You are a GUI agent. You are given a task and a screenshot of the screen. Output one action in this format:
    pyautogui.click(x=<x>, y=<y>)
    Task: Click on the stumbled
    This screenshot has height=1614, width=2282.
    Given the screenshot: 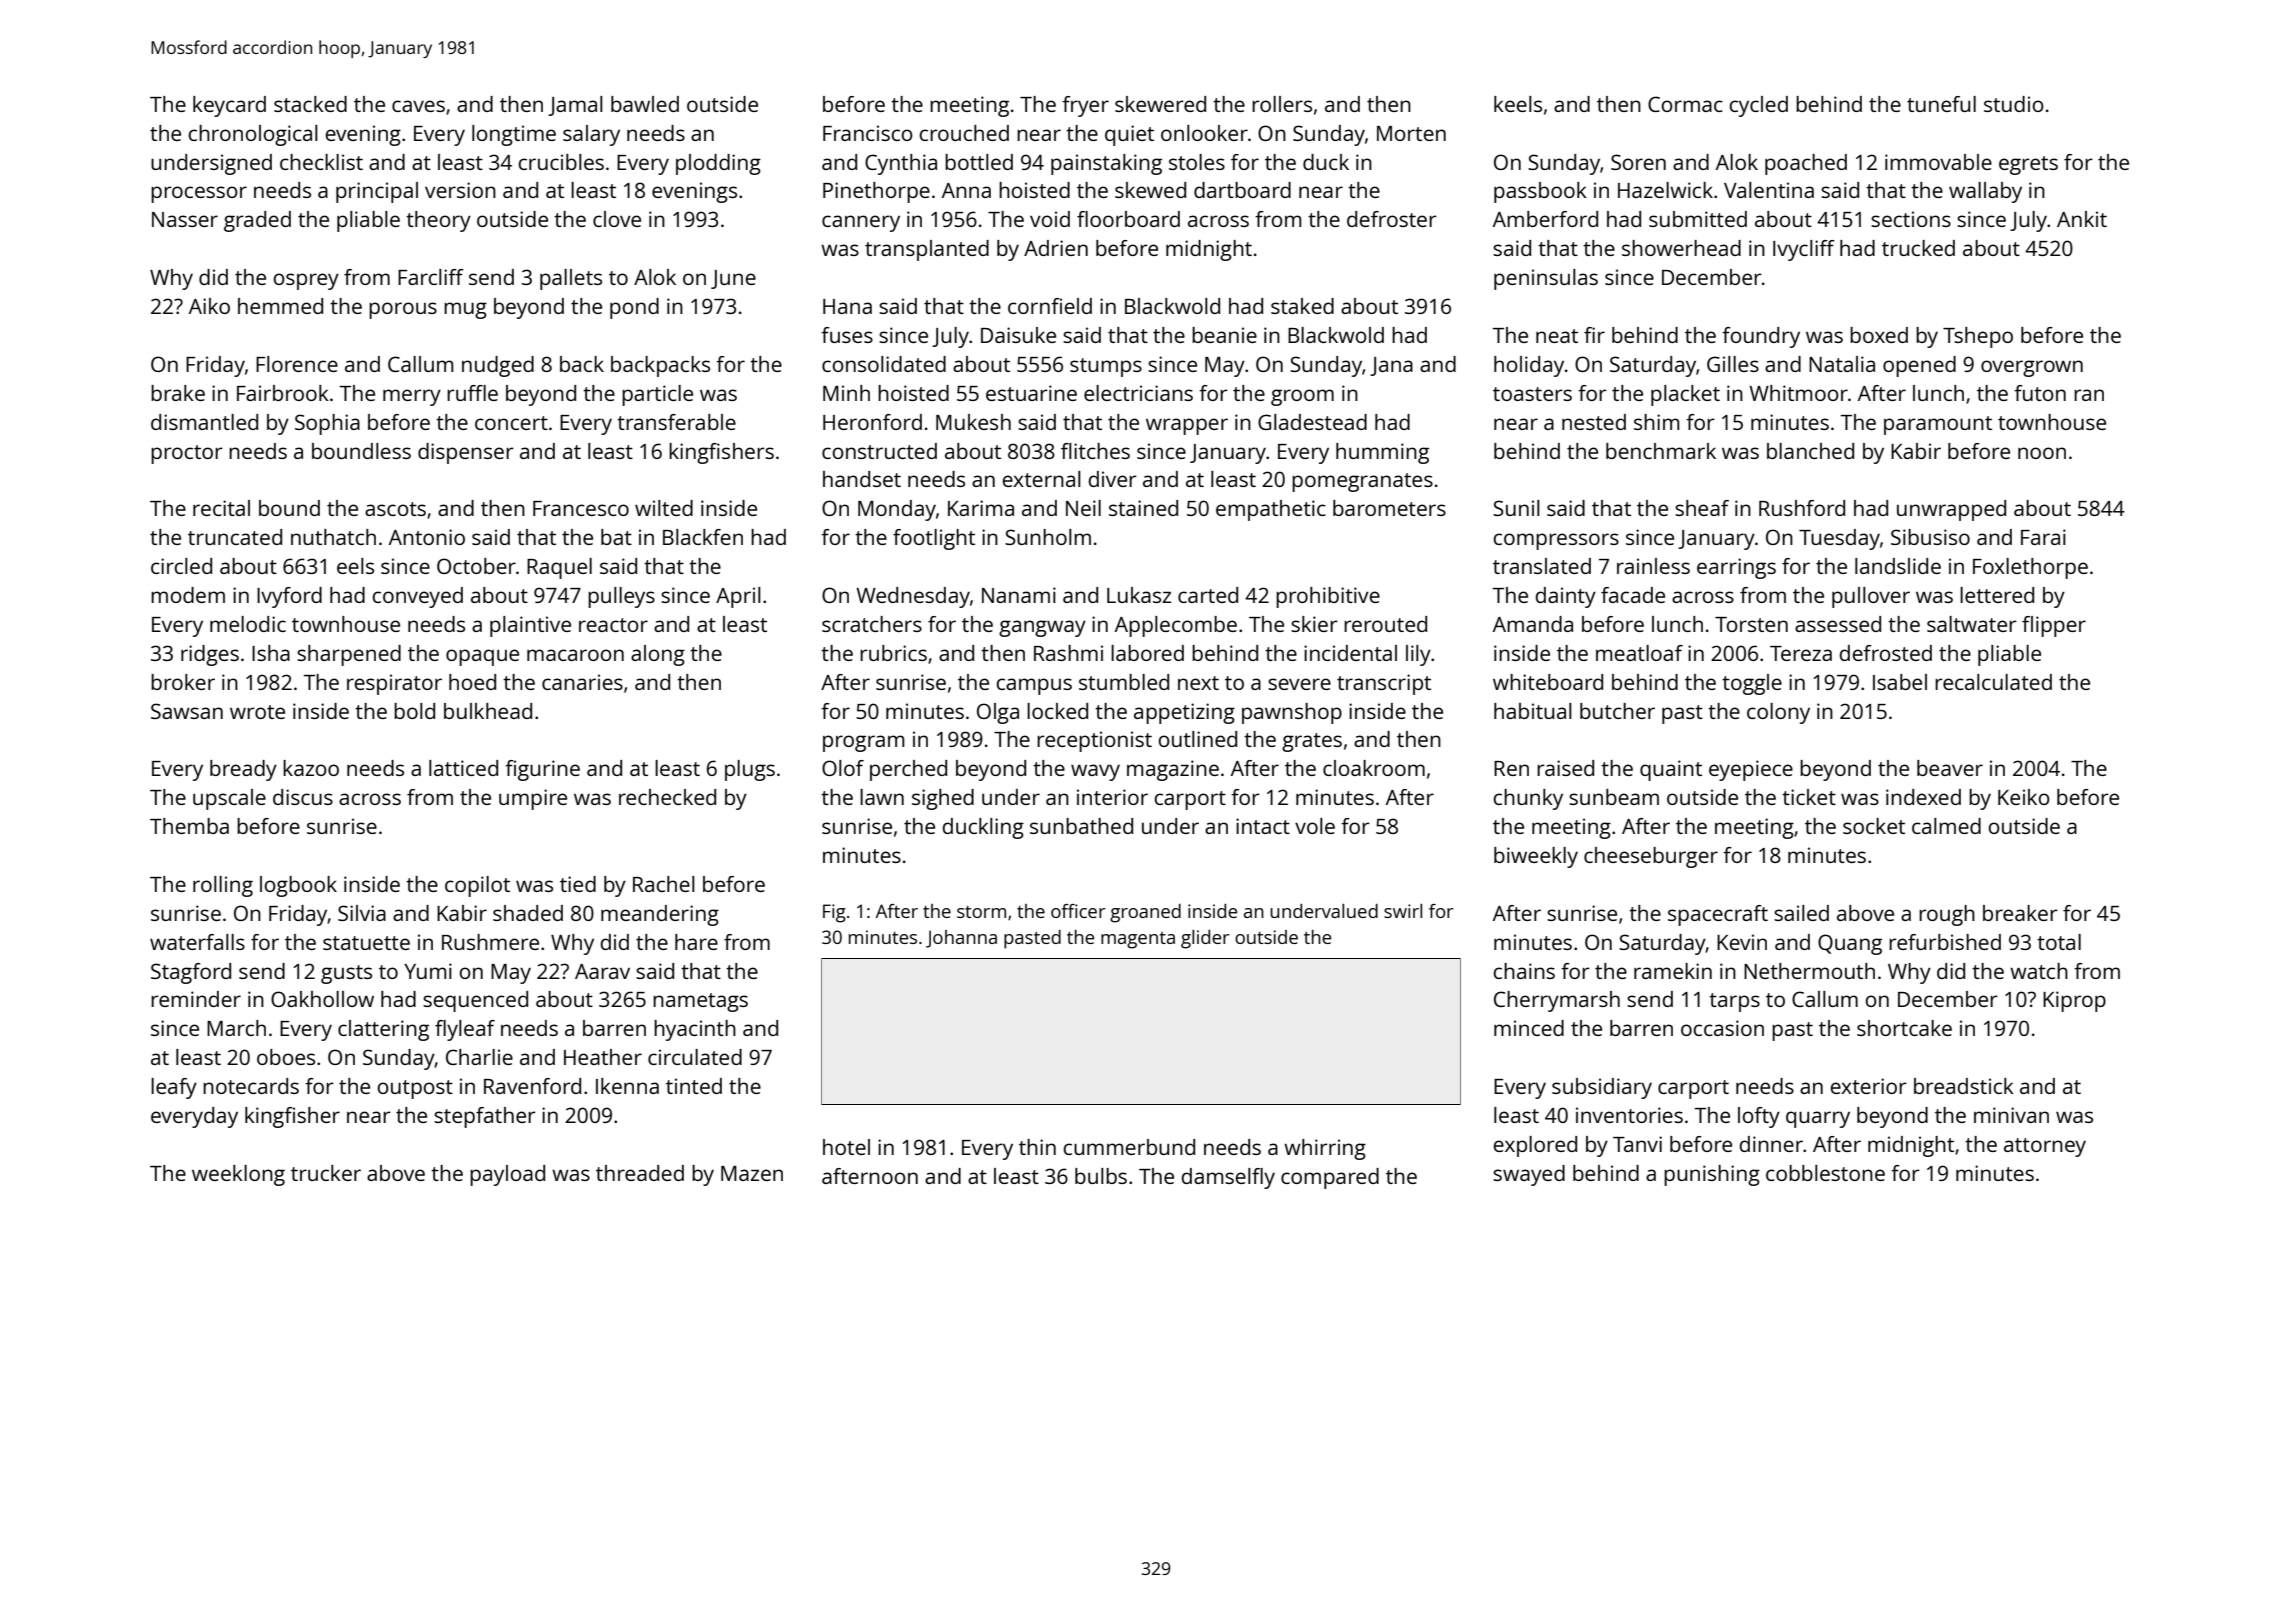 What is the action you would take?
    pyautogui.click(x=1124, y=682)
